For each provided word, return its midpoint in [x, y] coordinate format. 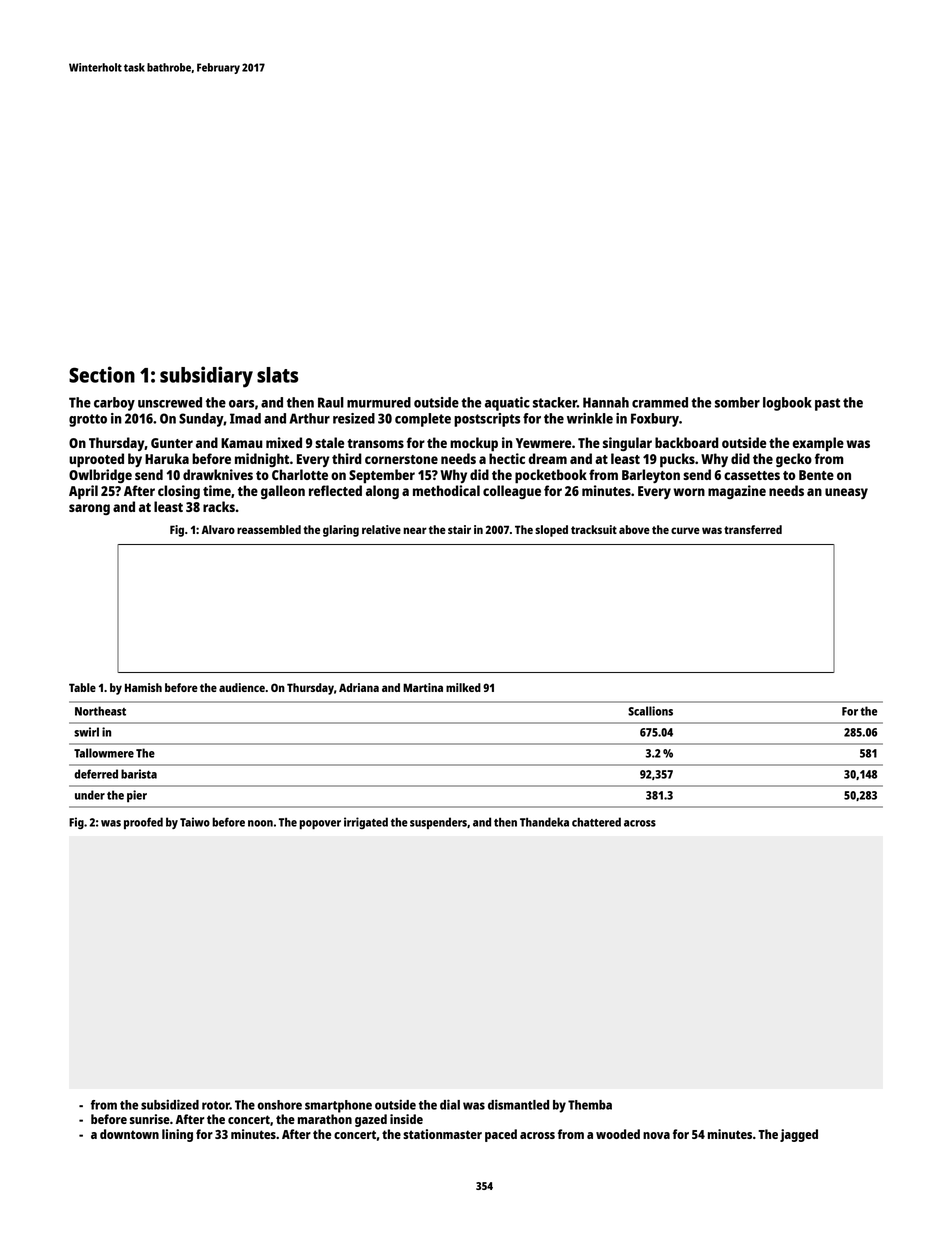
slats [277, 375]
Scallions [650, 711]
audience [242, 687]
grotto [88, 420]
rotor [216, 1105]
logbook [787, 404]
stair [459, 529]
